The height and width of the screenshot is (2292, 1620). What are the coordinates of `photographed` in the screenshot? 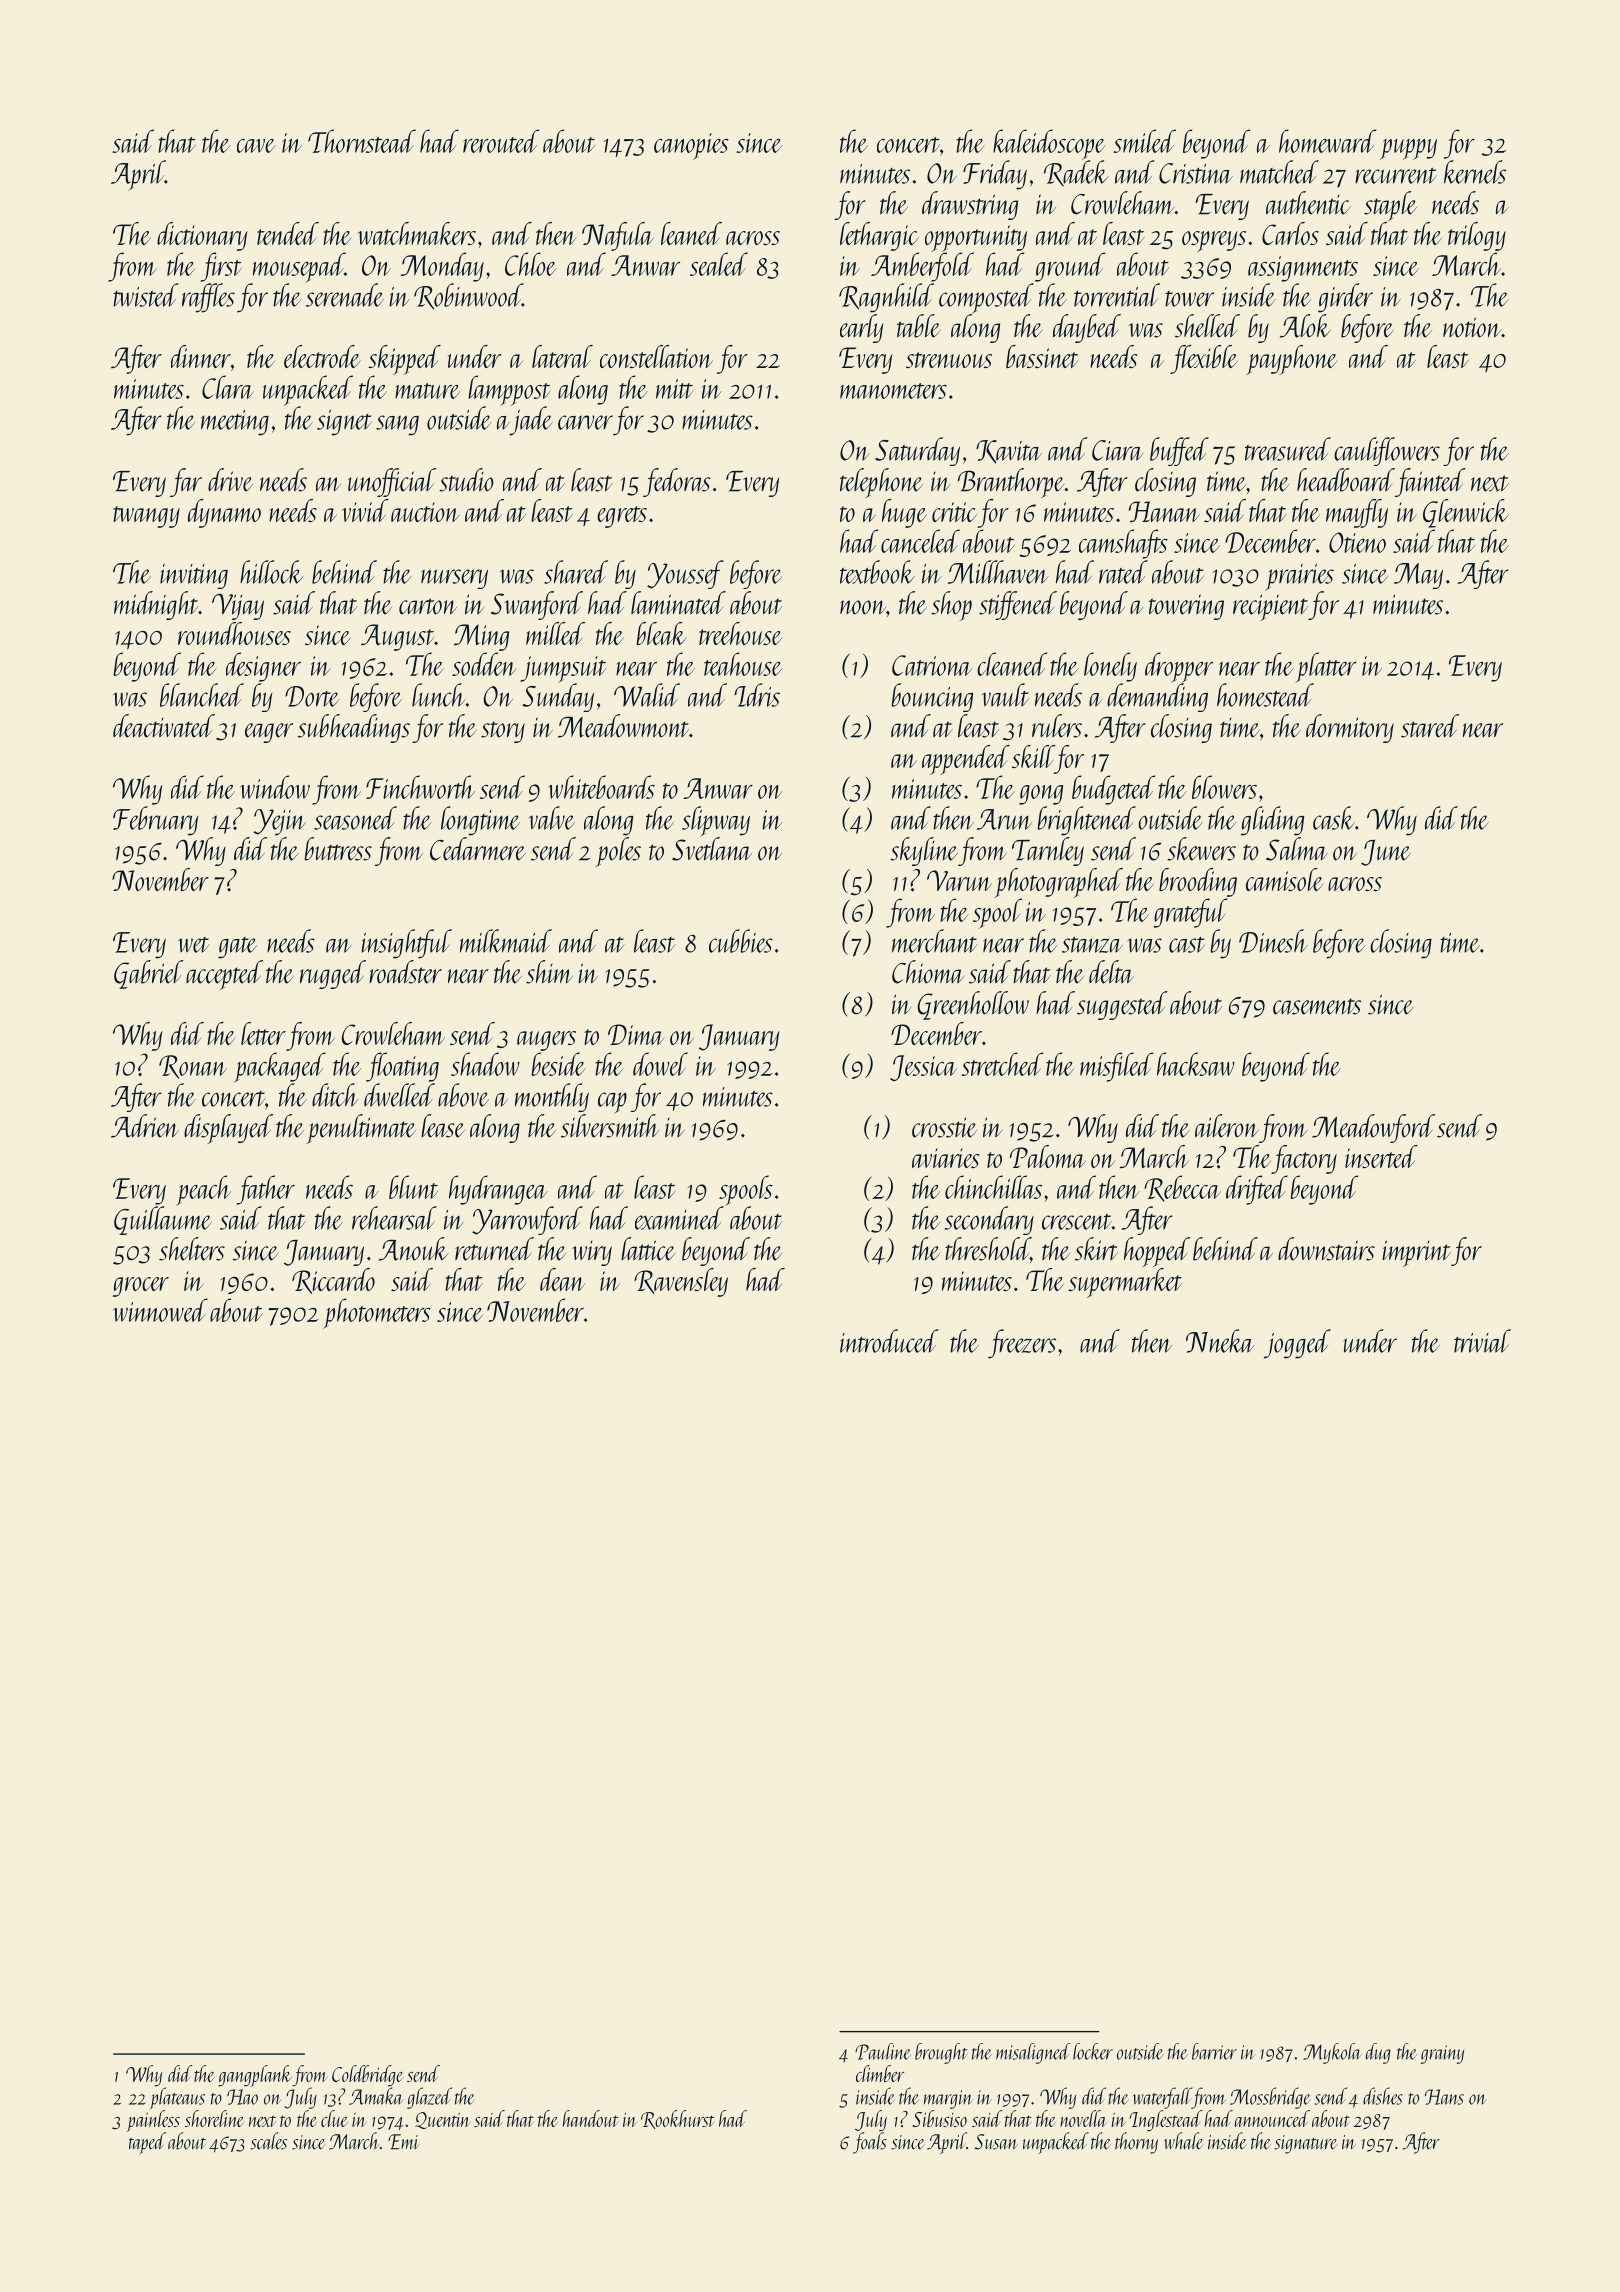 It's located at (1058, 883).
